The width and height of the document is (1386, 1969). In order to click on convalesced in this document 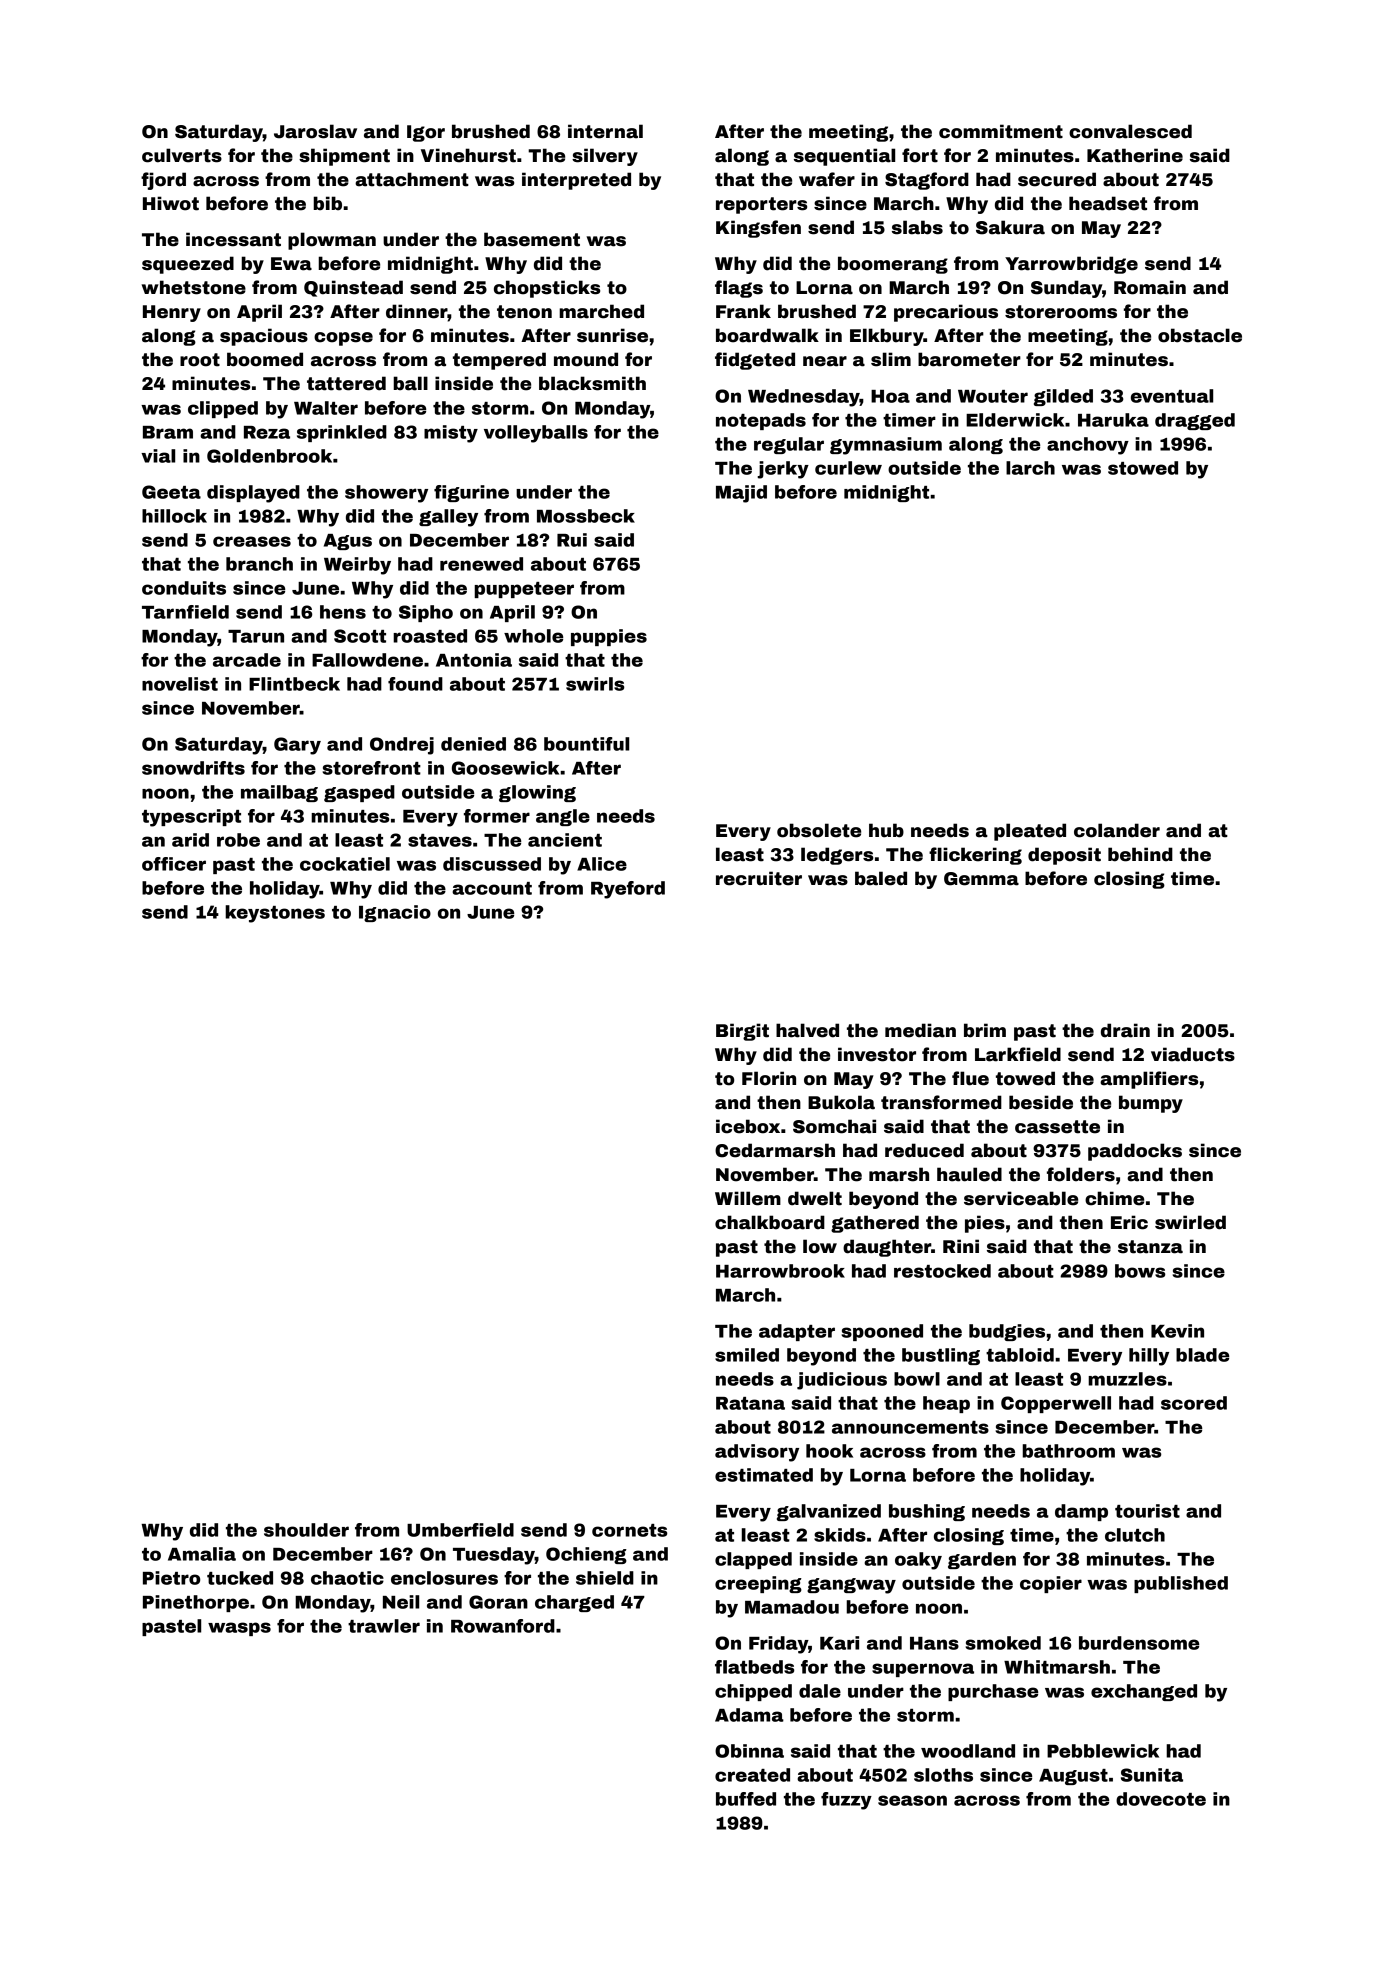, I will do `click(1130, 131)`.
